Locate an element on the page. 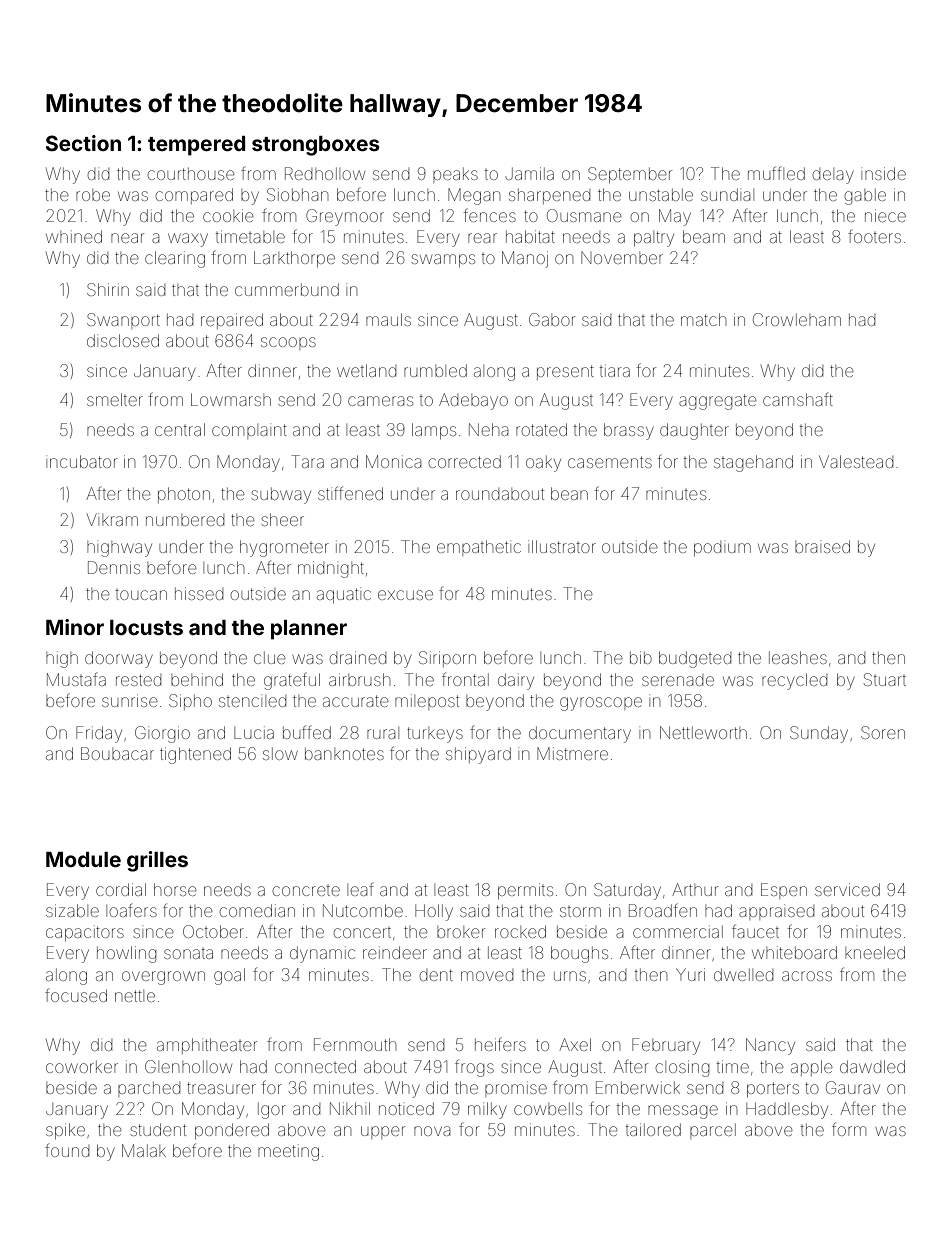 Image resolution: width=952 pixels, height=1233 pixels. parcel is located at coordinates (713, 1131).
